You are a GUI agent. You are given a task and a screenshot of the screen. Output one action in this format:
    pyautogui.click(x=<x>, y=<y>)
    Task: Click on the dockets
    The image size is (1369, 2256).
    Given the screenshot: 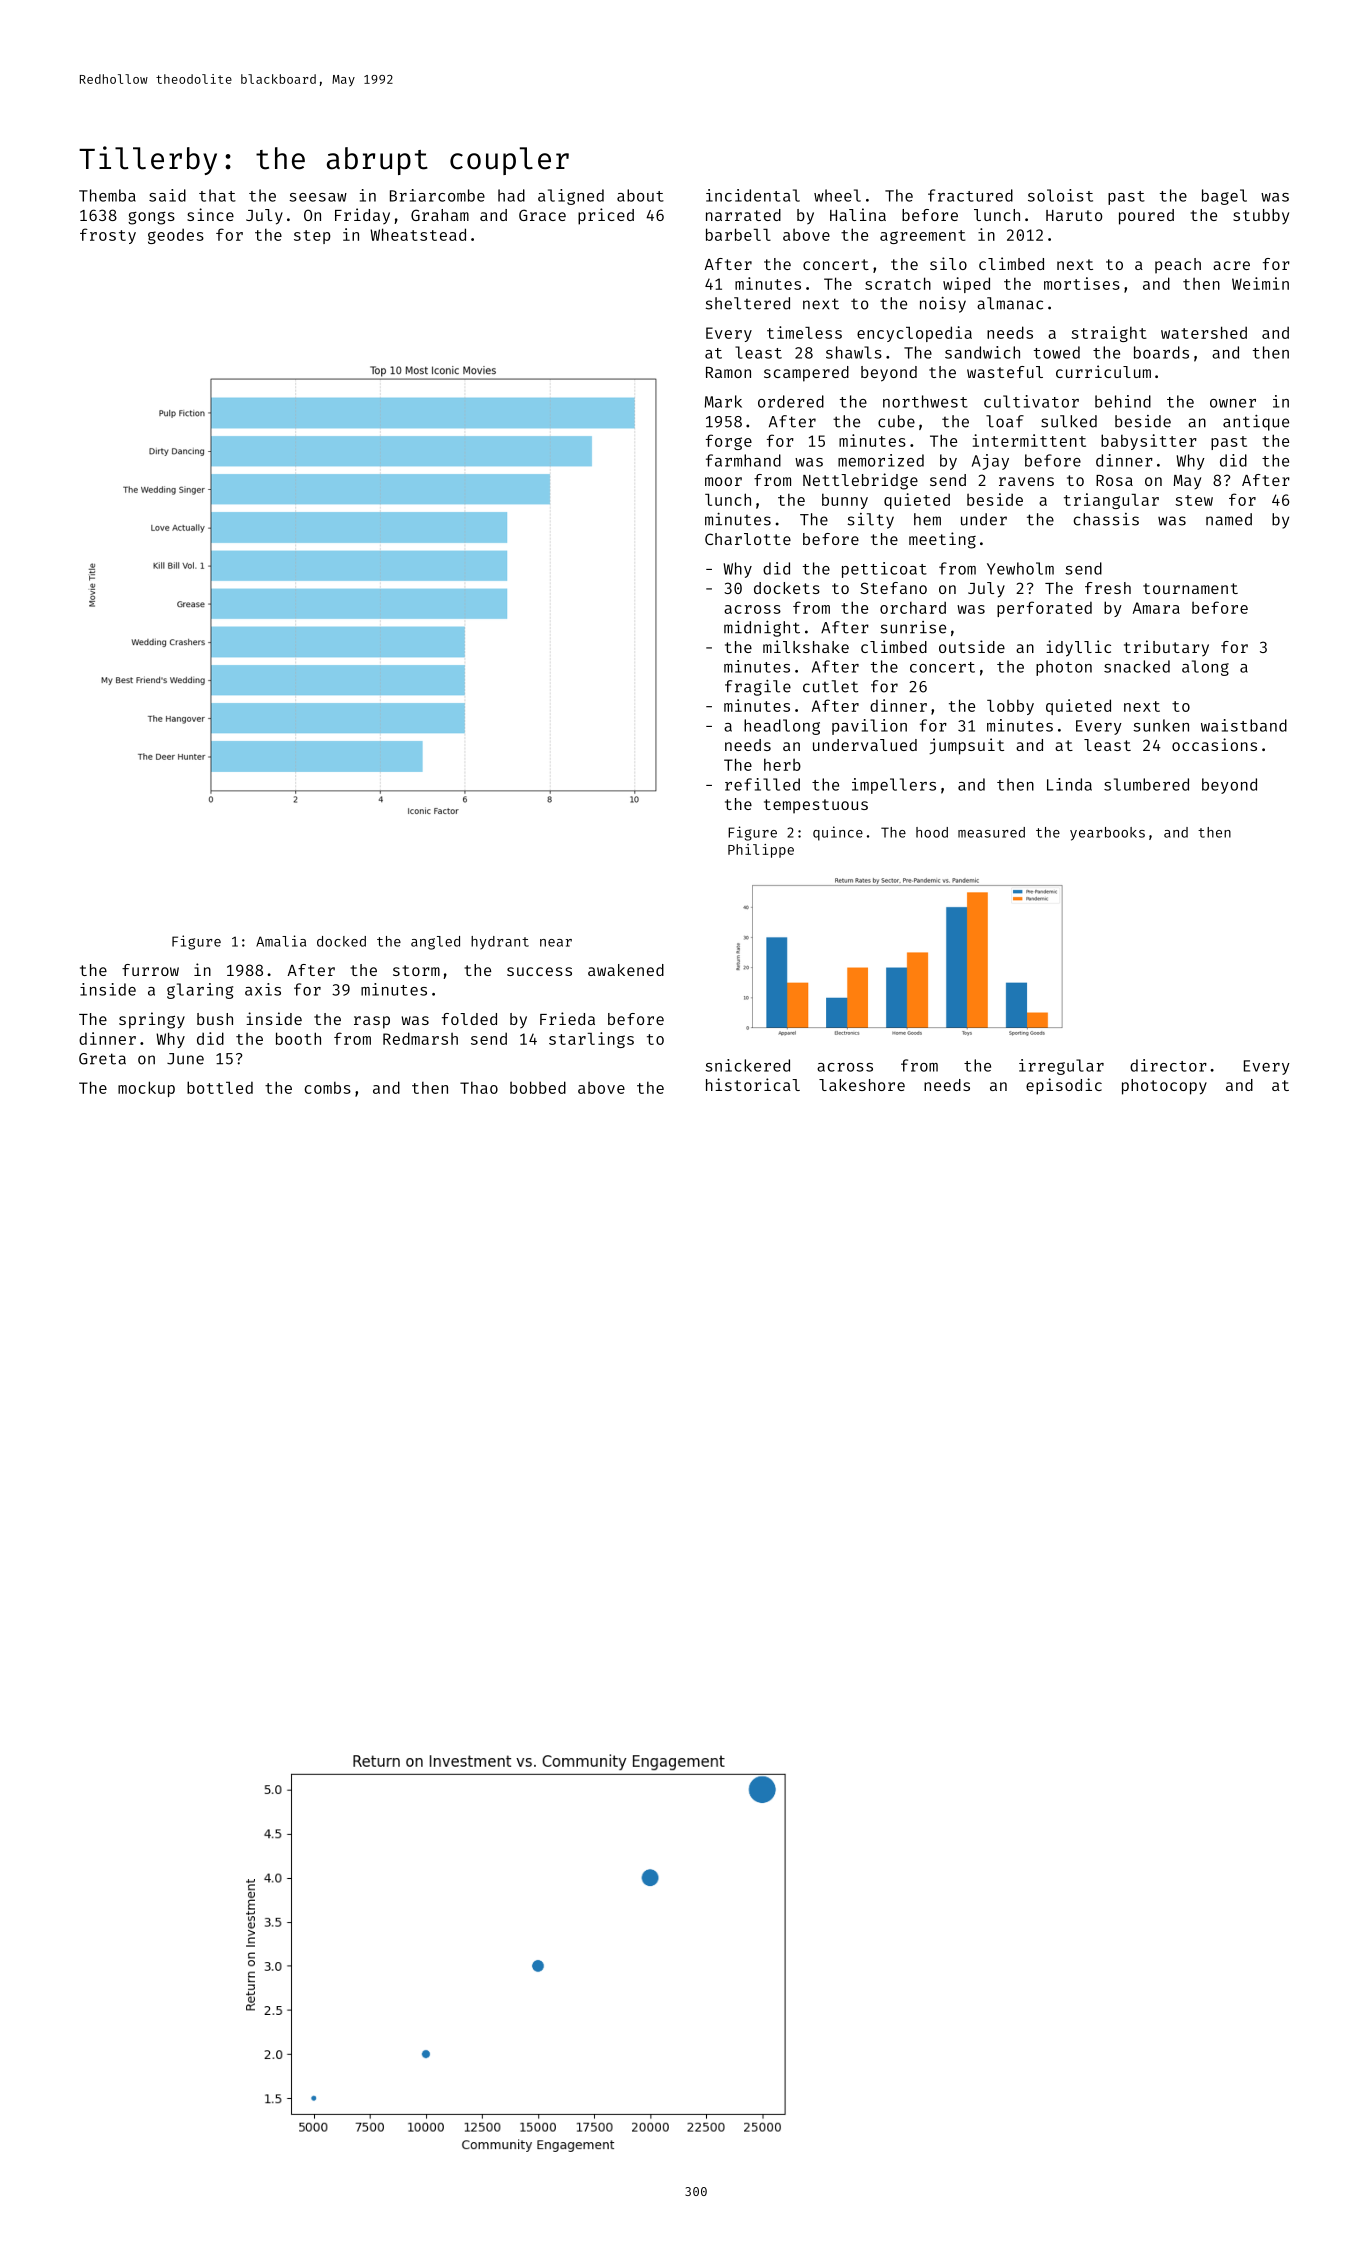 What is the action you would take?
    pyautogui.click(x=787, y=588)
